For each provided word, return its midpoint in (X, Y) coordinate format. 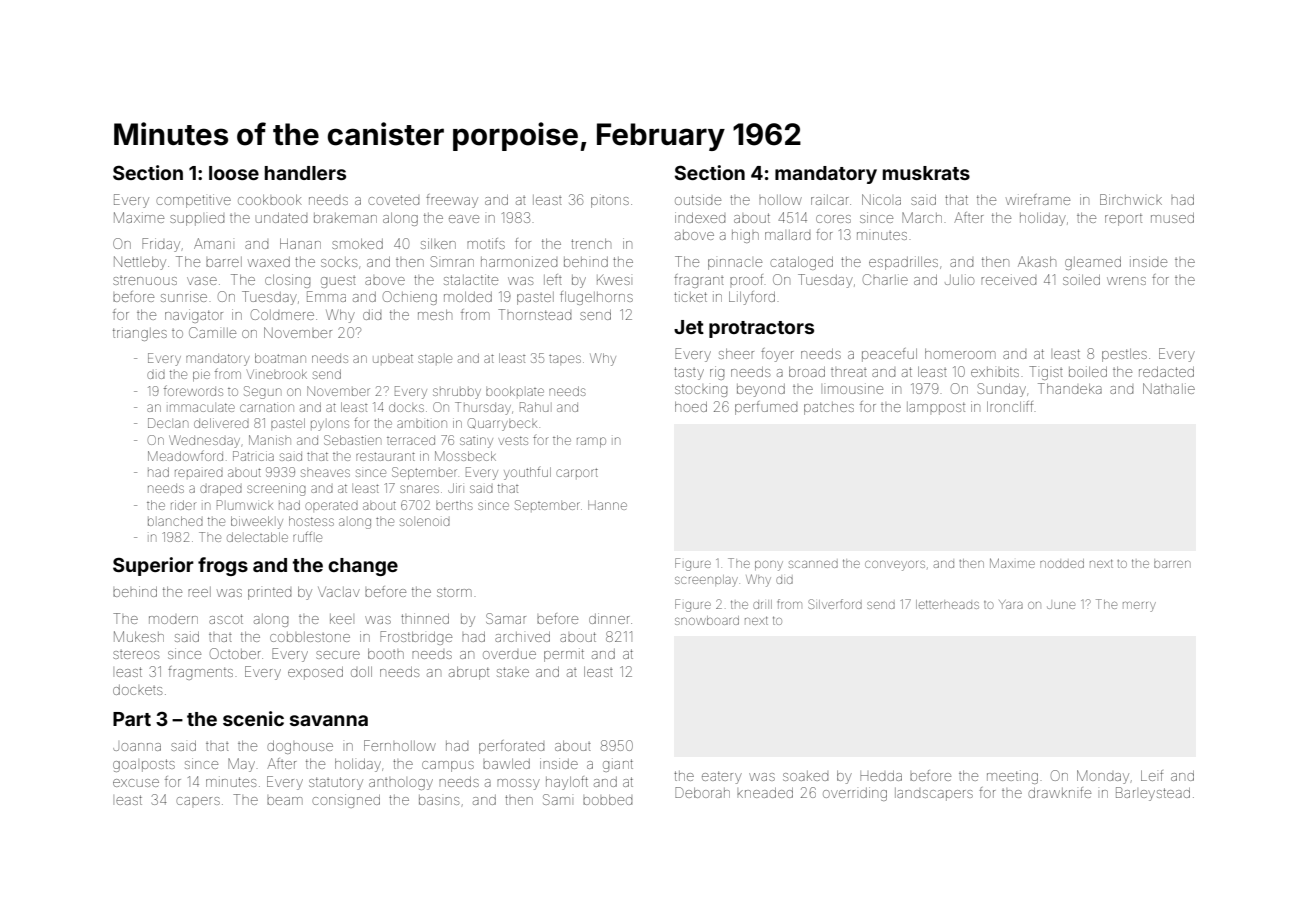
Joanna (137, 747)
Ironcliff (1010, 406)
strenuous (145, 280)
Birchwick (1131, 199)
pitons (610, 201)
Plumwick (245, 505)
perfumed (766, 408)
